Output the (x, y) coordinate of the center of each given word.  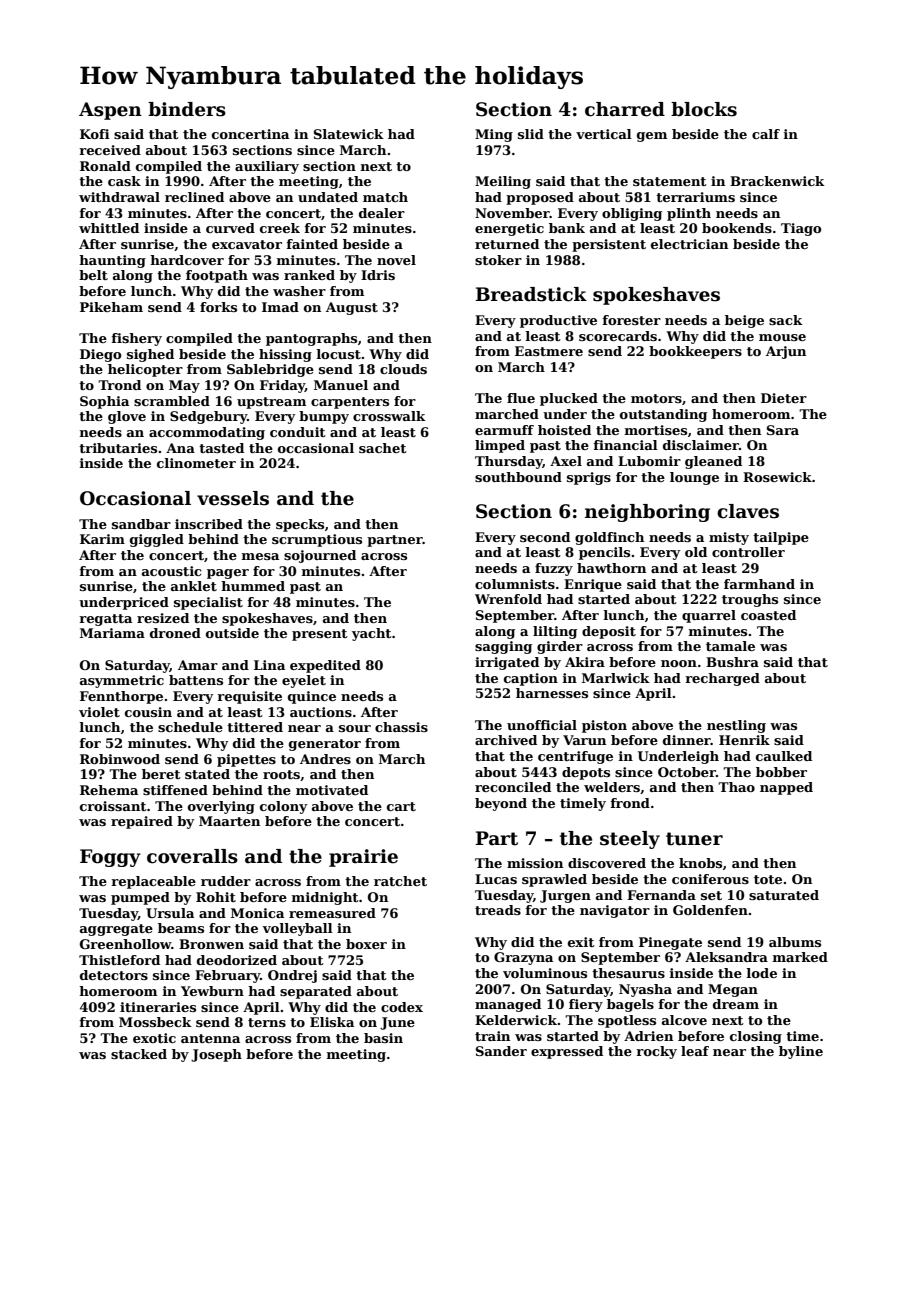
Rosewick (777, 477)
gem (652, 137)
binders (187, 109)
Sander (501, 1051)
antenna (210, 1038)
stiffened (175, 790)
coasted (768, 615)
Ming (494, 135)
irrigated (507, 663)
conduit (298, 432)
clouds (403, 369)
